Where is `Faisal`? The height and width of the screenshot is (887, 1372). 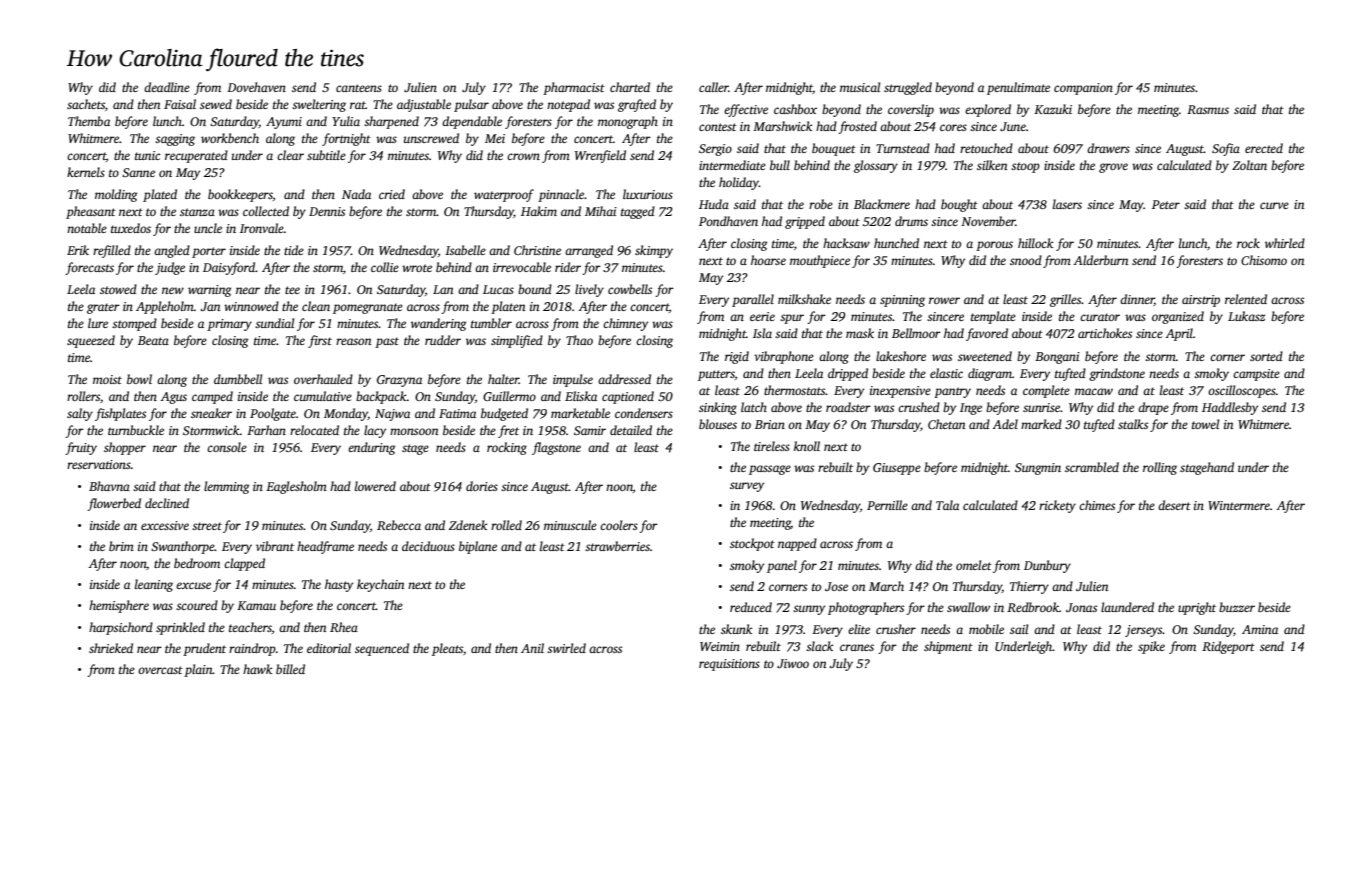 Faisal is located at coordinates (180, 104).
